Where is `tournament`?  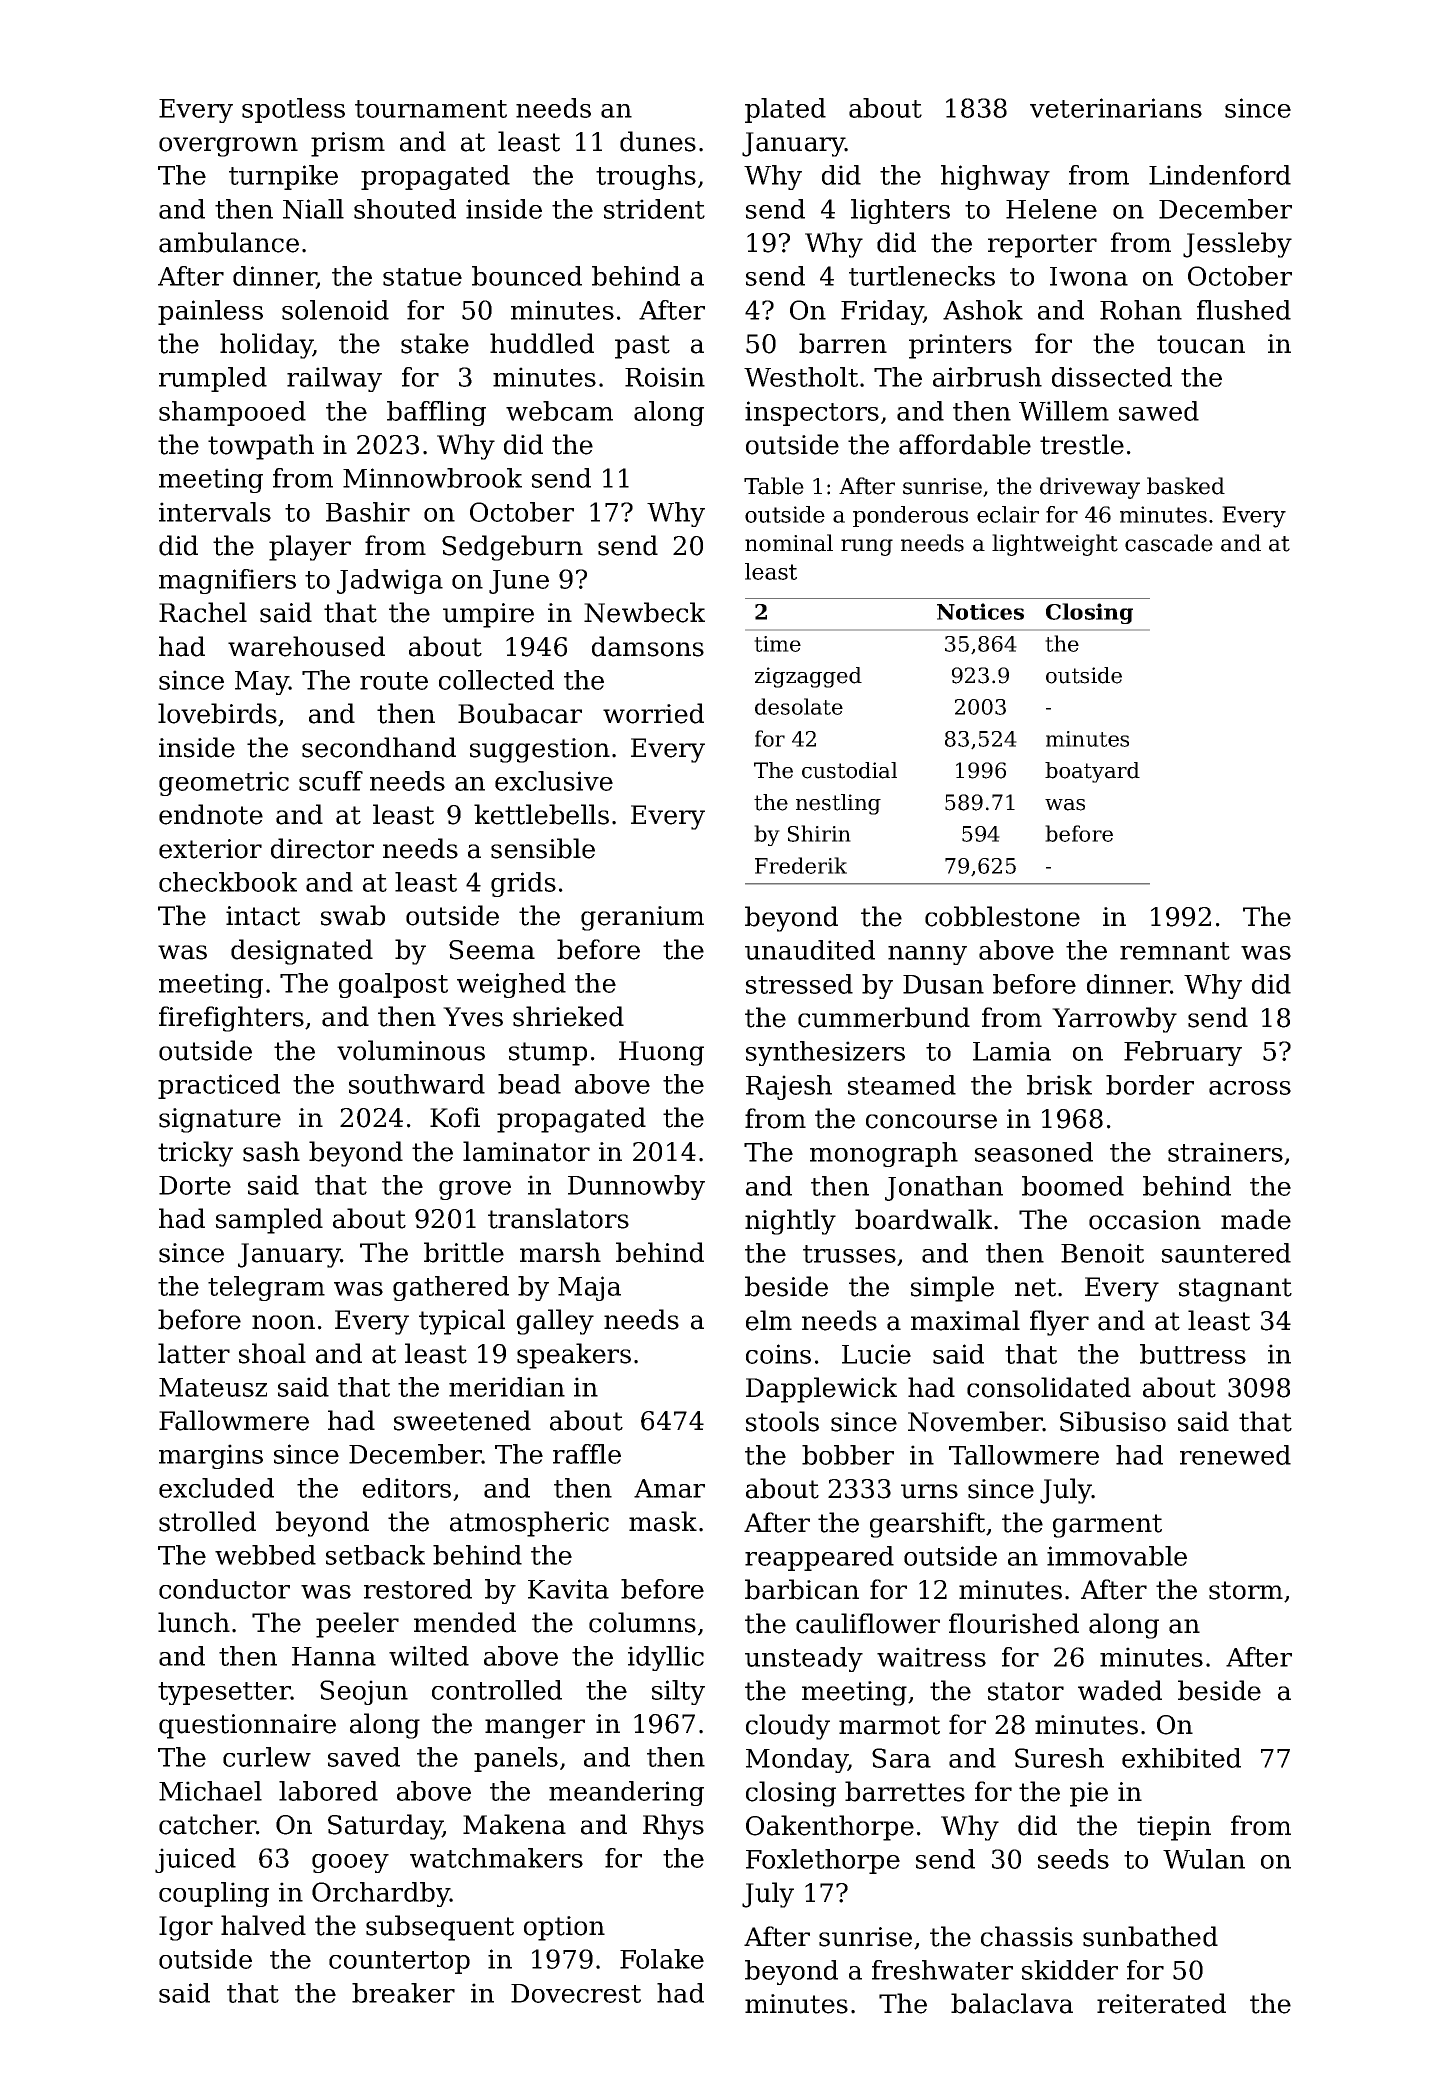 tournament is located at coordinates (431, 109).
